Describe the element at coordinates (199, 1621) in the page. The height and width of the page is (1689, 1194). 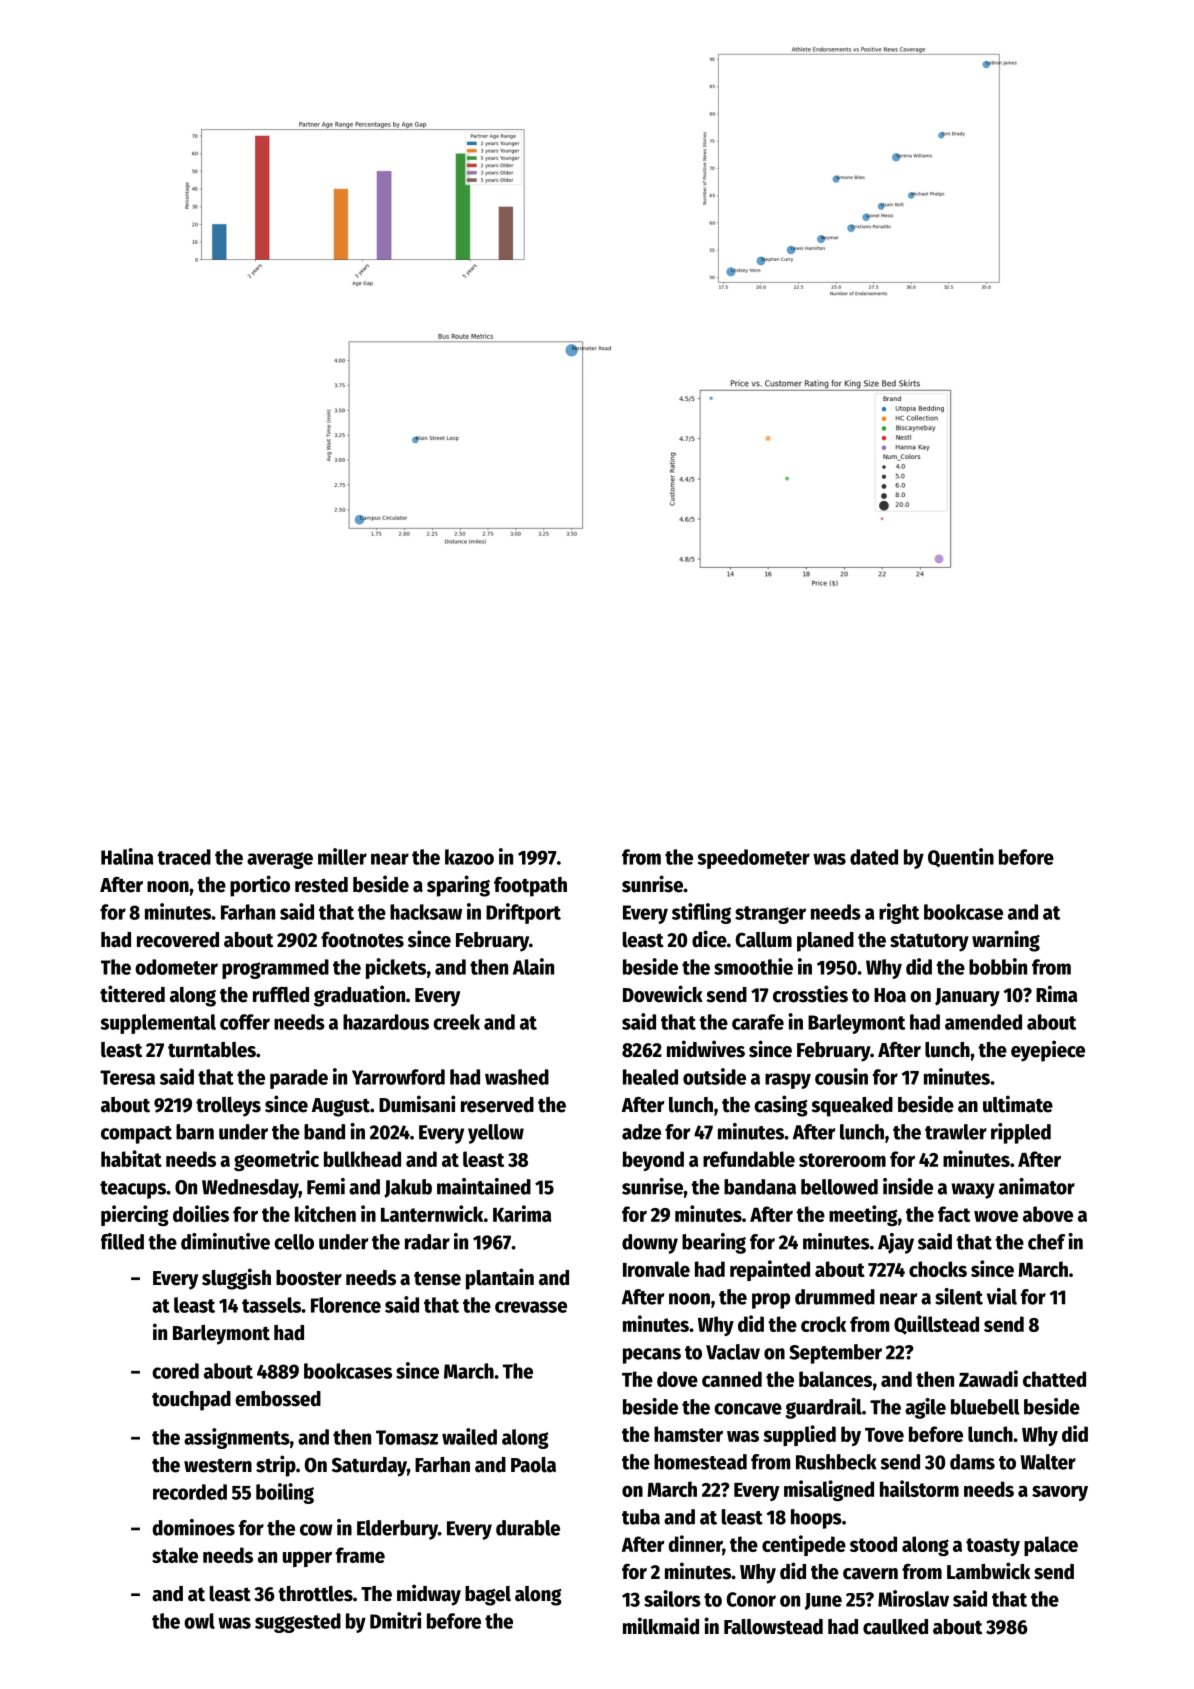
I see `owl` at that location.
